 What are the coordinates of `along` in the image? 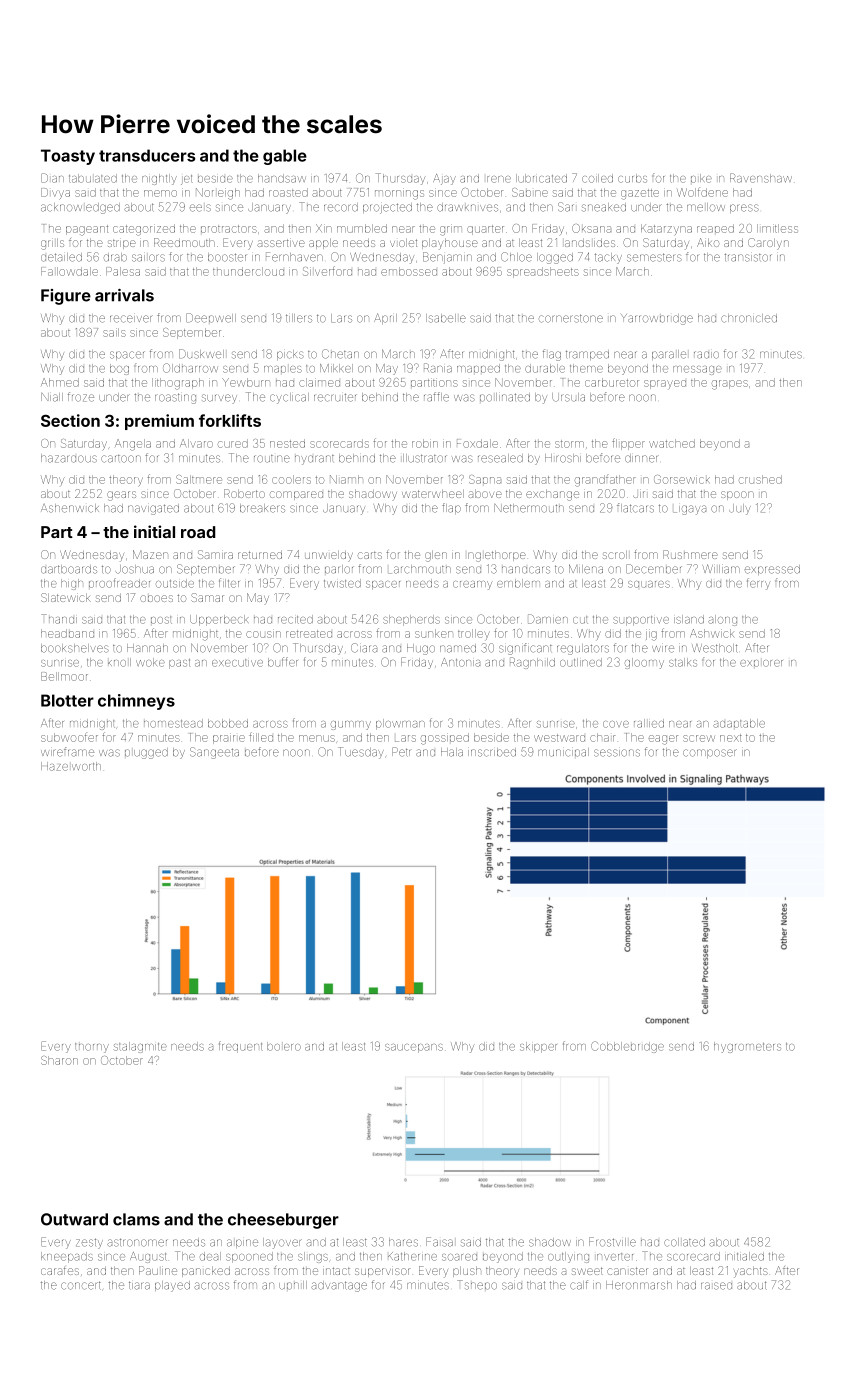 It's located at (722, 620).
